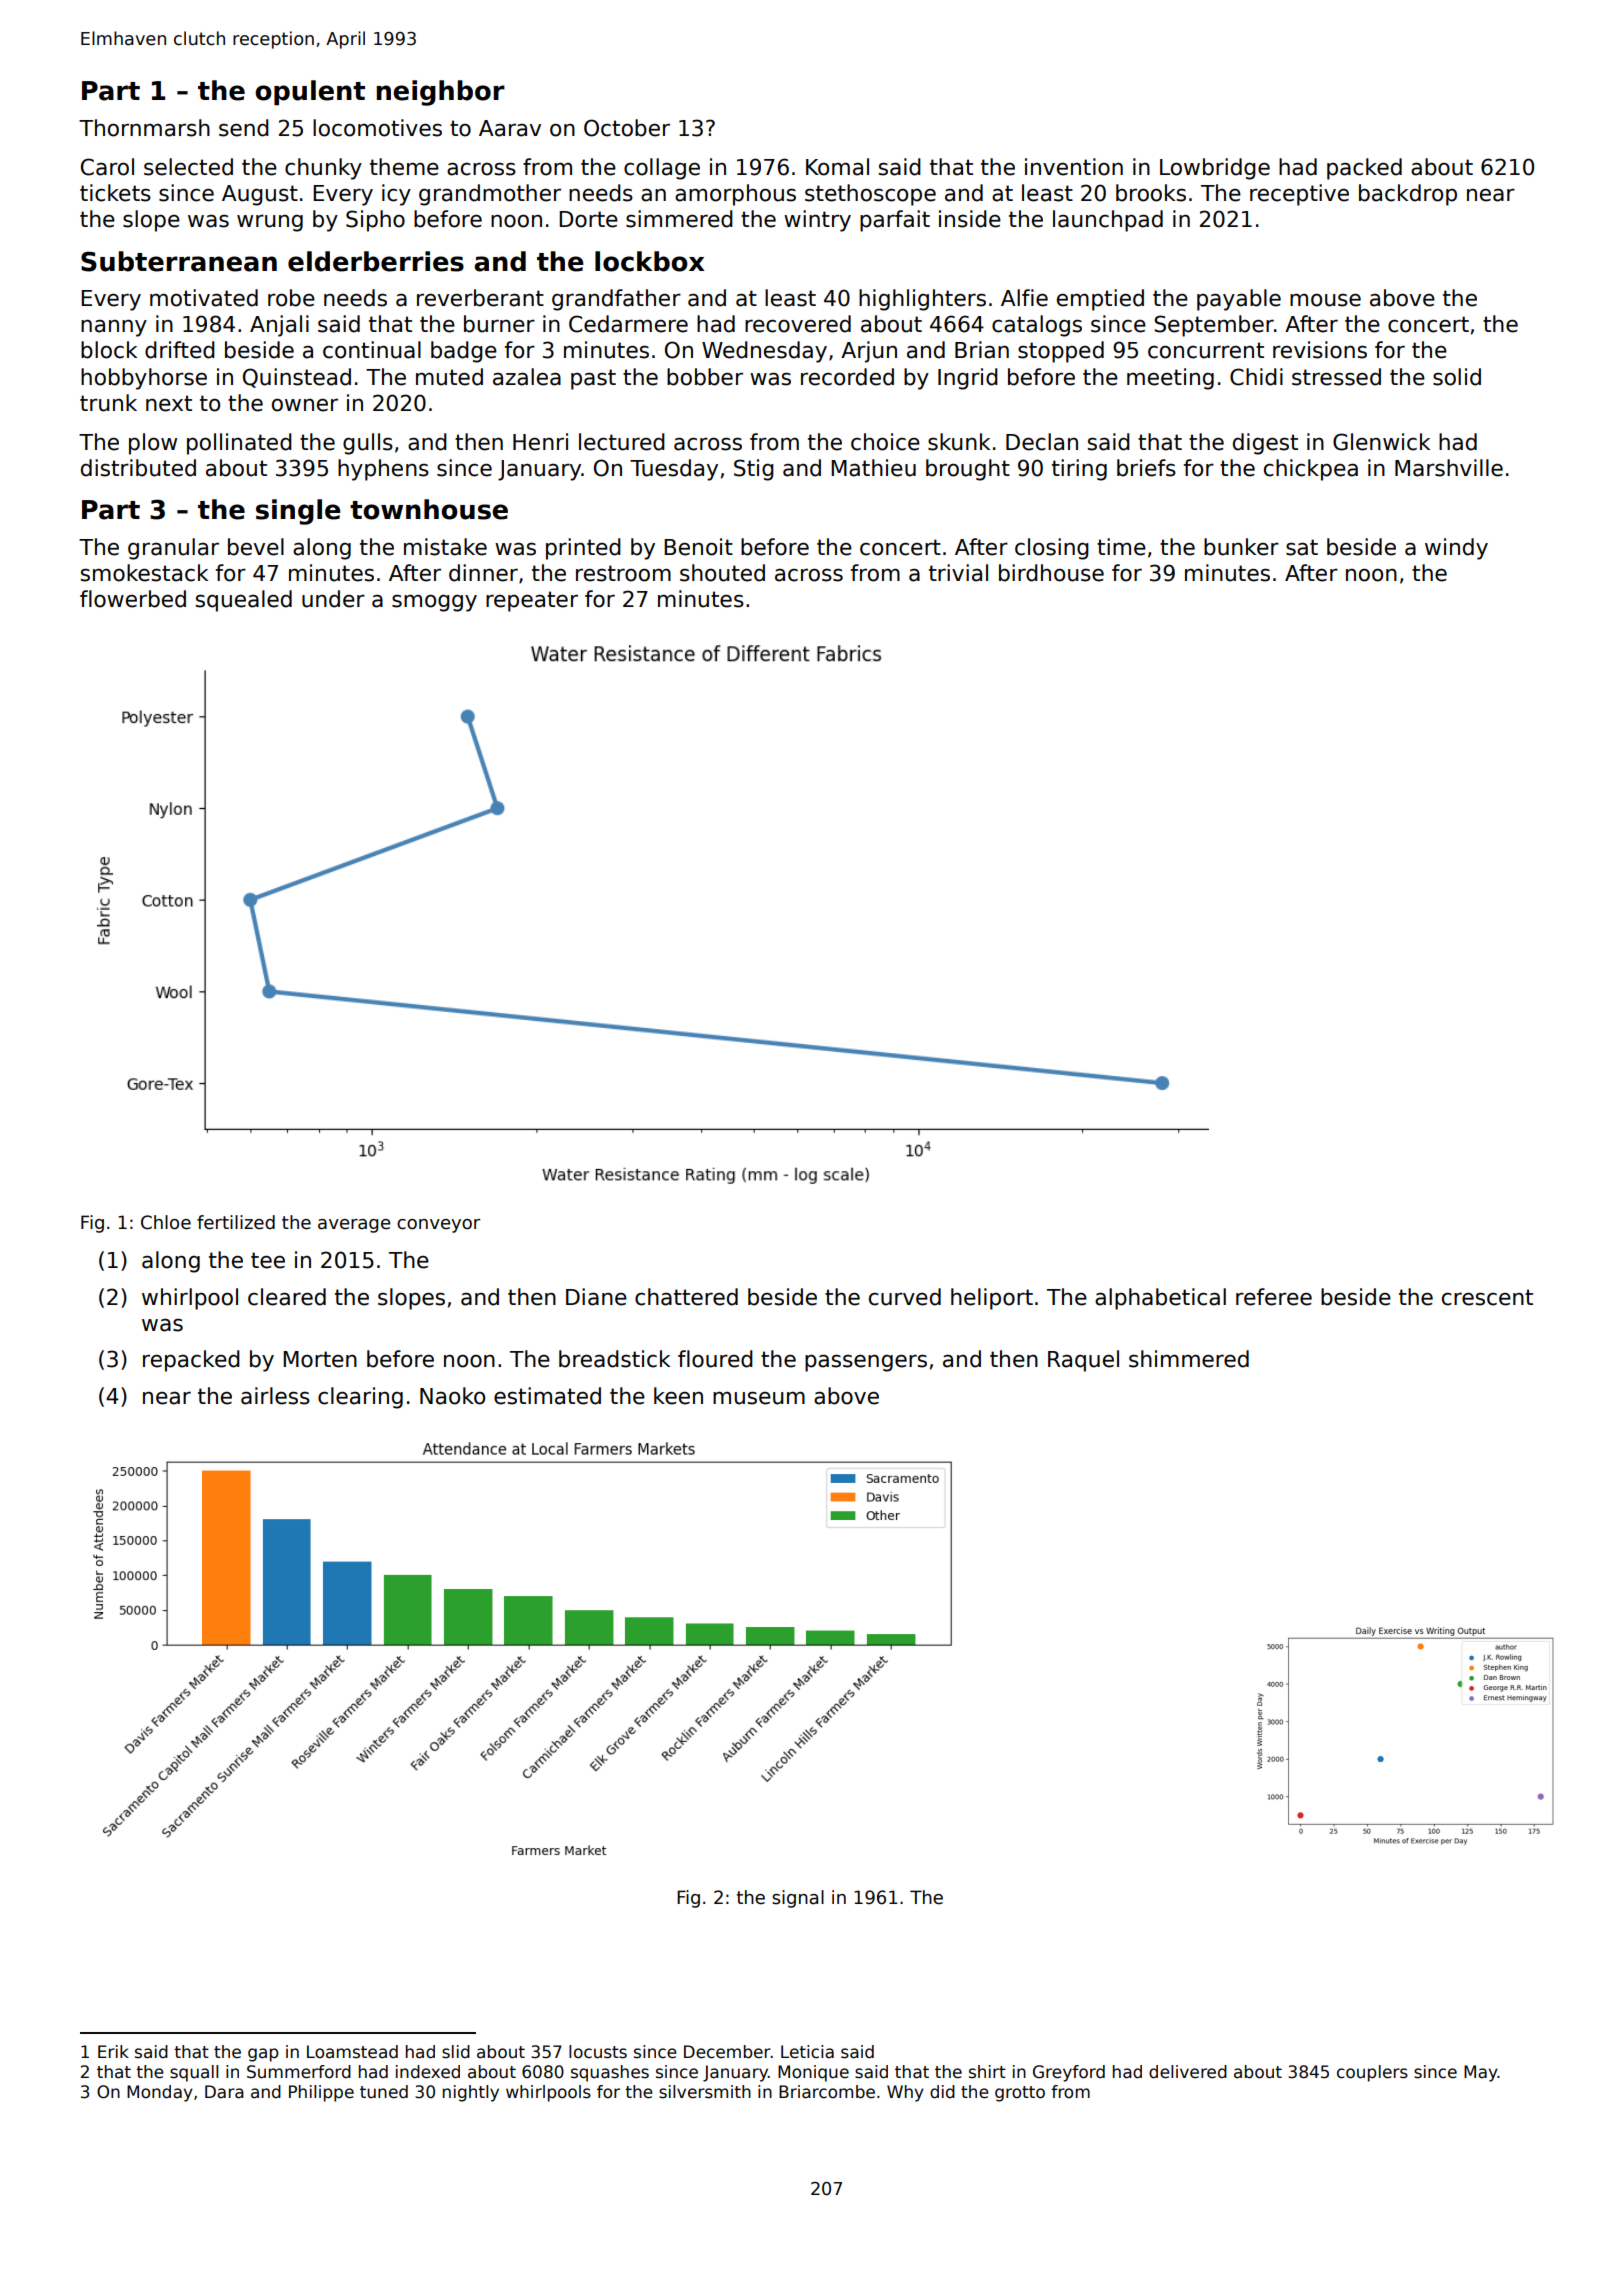  Describe the element at coordinates (1215, 169) in the screenshot. I see `Lowbridge` at that location.
